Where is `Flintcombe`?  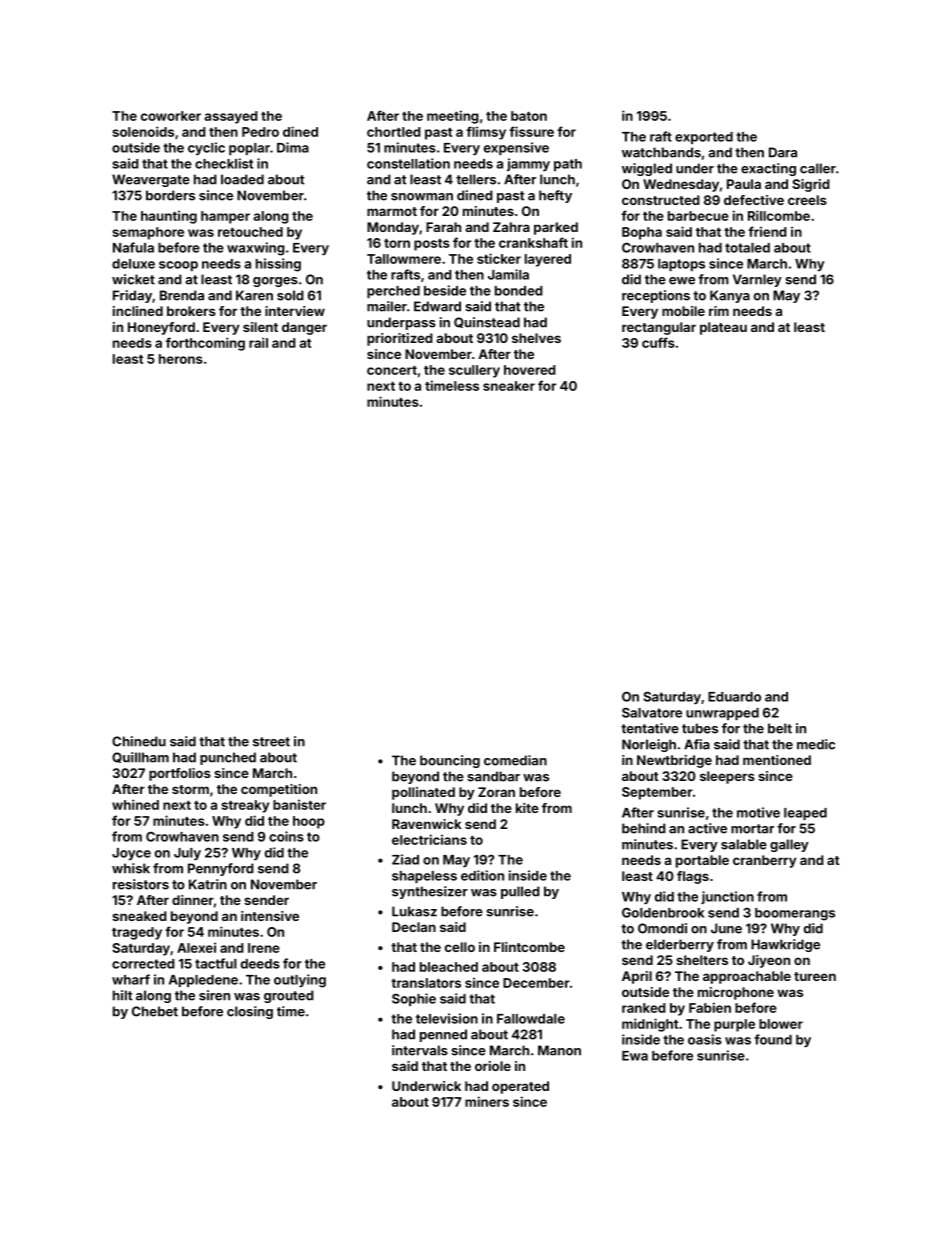
Flintcombe is located at coordinates (529, 947).
